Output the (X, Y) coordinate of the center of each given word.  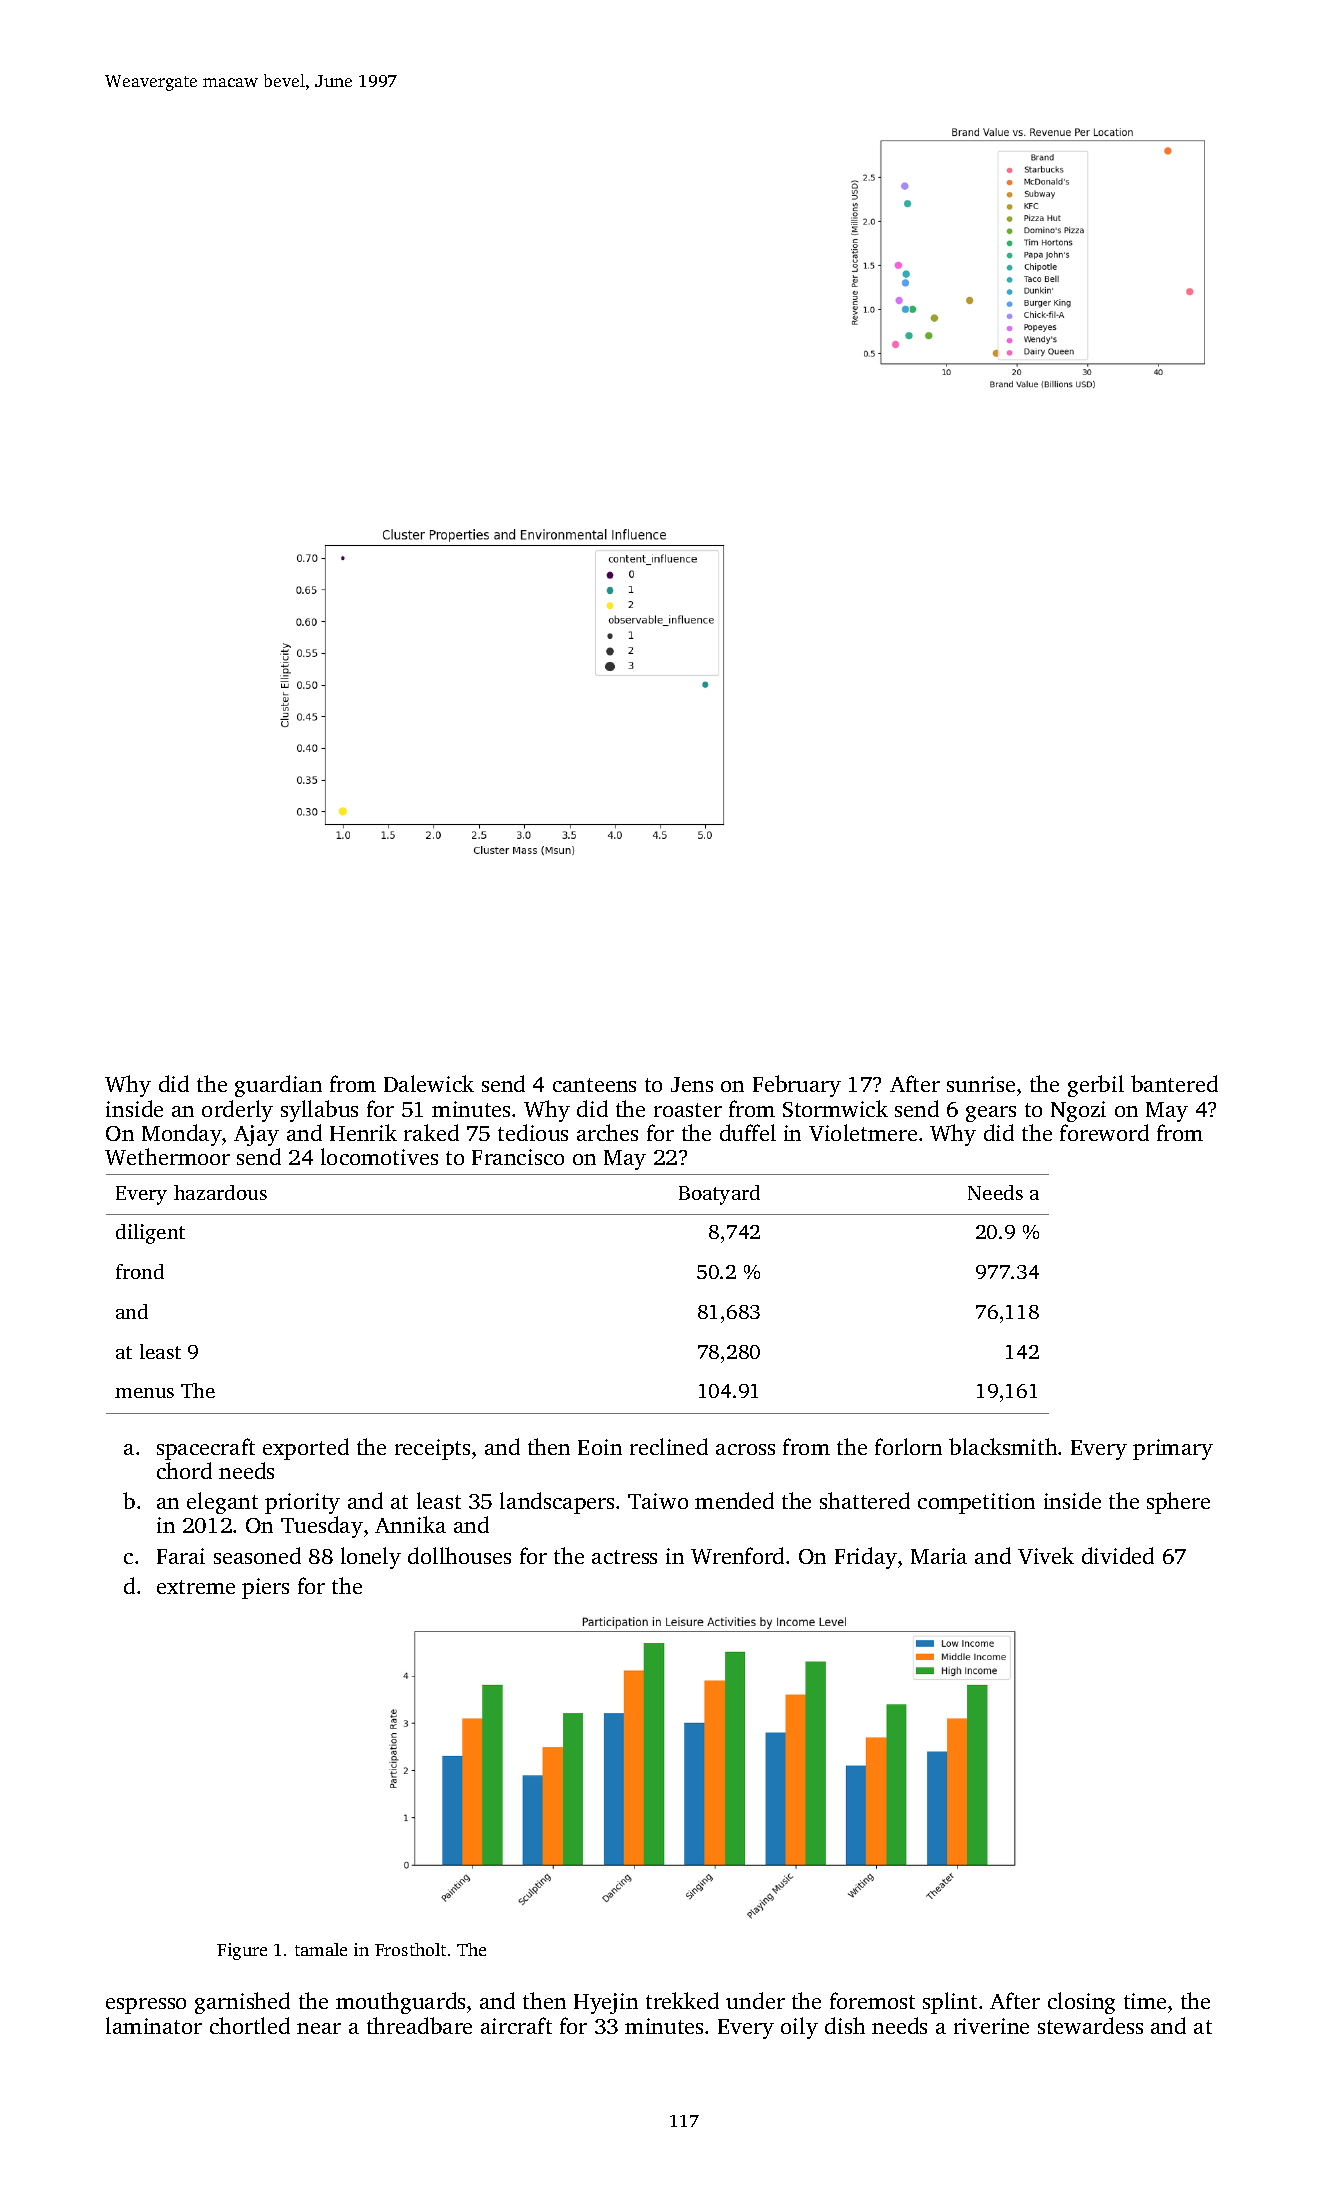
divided (1118, 1555)
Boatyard (719, 1195)
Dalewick (429, 1083)
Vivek (1046, 1555)
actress (624, 1557)
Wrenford (737, 1555)
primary (1173, 1449)
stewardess (1090, 2025)
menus (144, 1393)
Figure (242, 1951)
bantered (1174, 1083)
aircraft (516, 2025)
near (319, 2028)
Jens (692, 1084)
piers (265, 1588)
